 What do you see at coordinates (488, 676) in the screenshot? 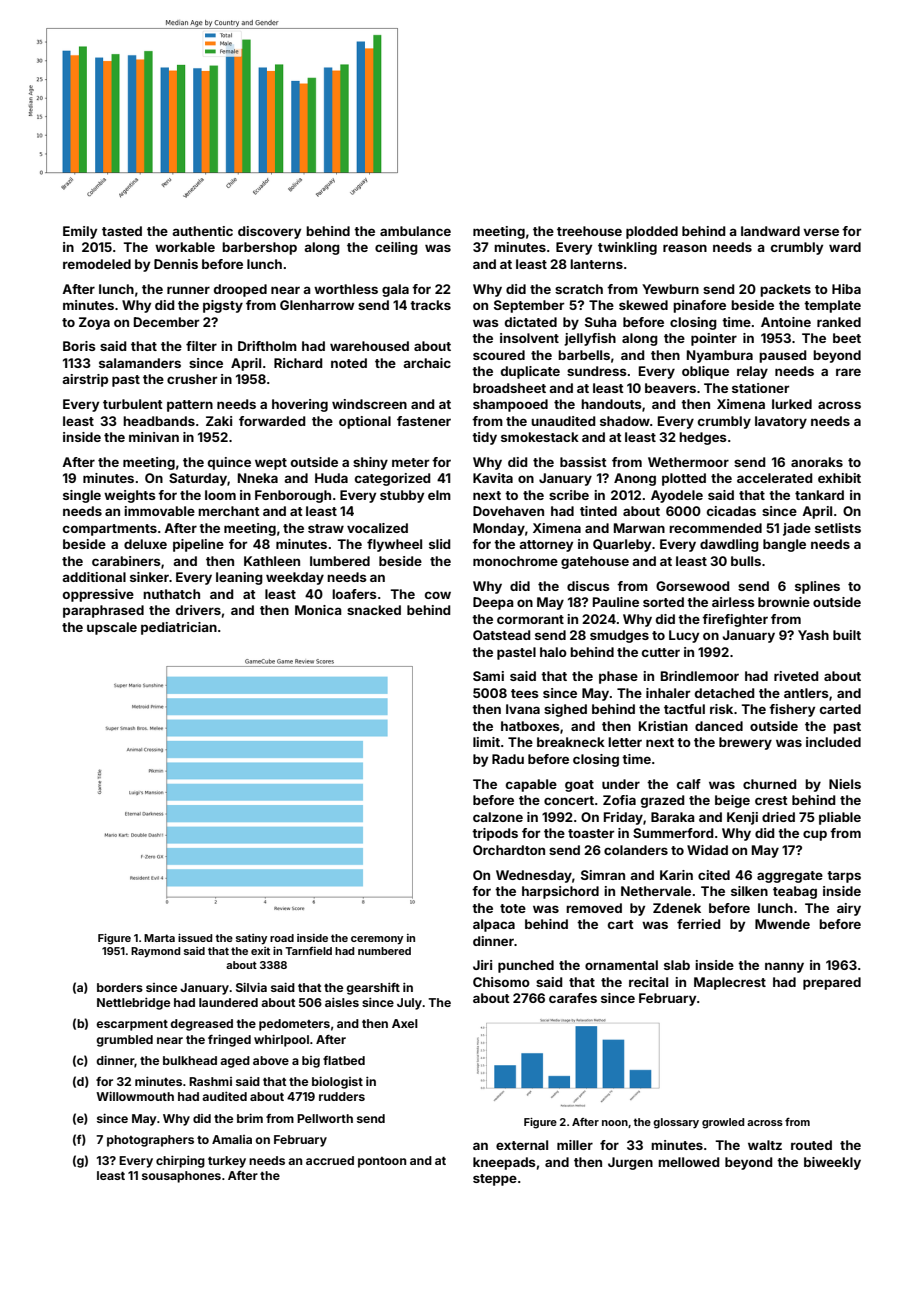
I see `Sami` at bounding box center [488, 676].
